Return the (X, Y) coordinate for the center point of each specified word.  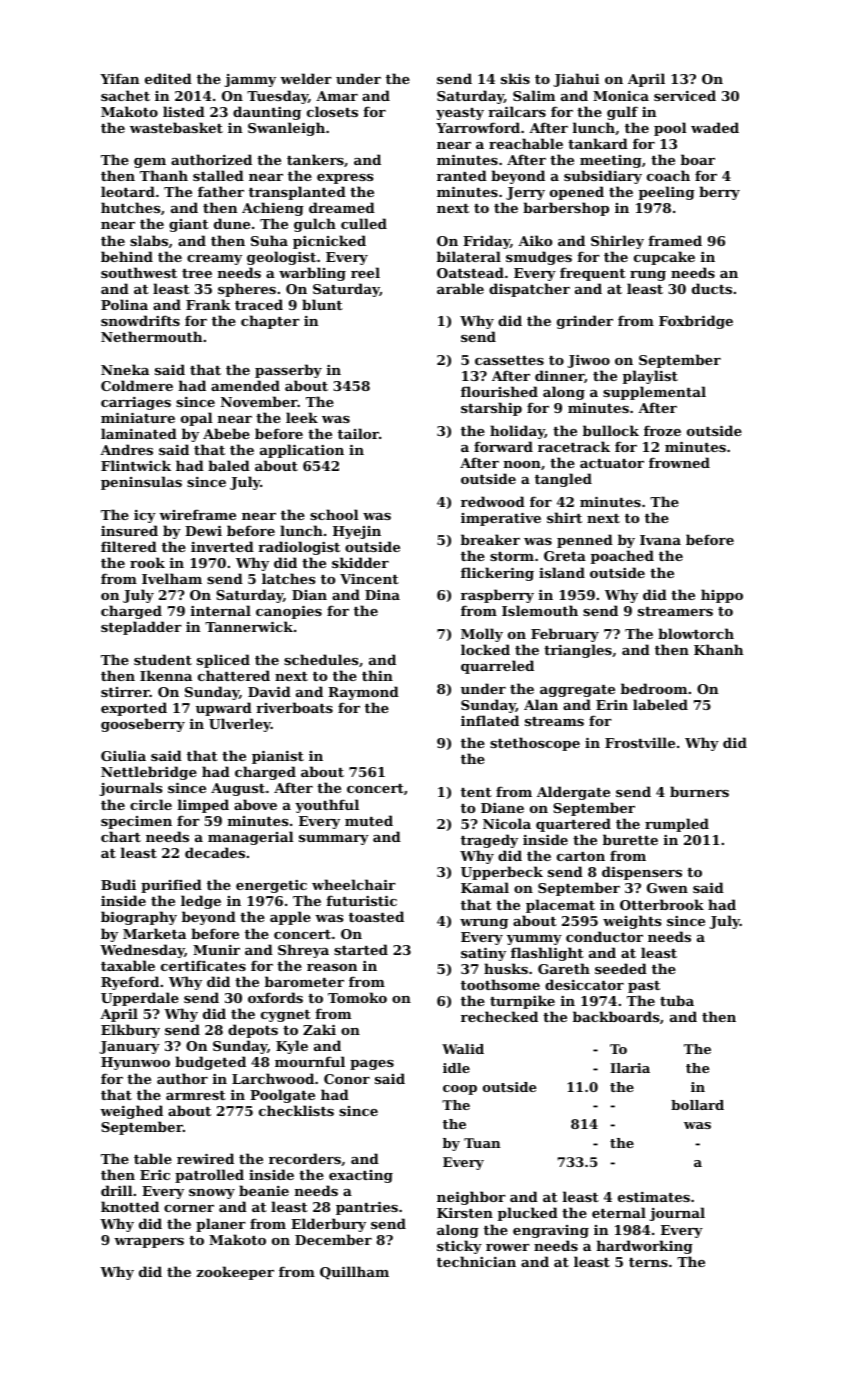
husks (506, 968)
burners (699, 791)
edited (168, 78)
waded (715, 127)
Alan (541, 704)
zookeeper (235, 1273)
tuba (677, 1000)
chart (121, 836)
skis (515, 78)
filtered (129, 546)
